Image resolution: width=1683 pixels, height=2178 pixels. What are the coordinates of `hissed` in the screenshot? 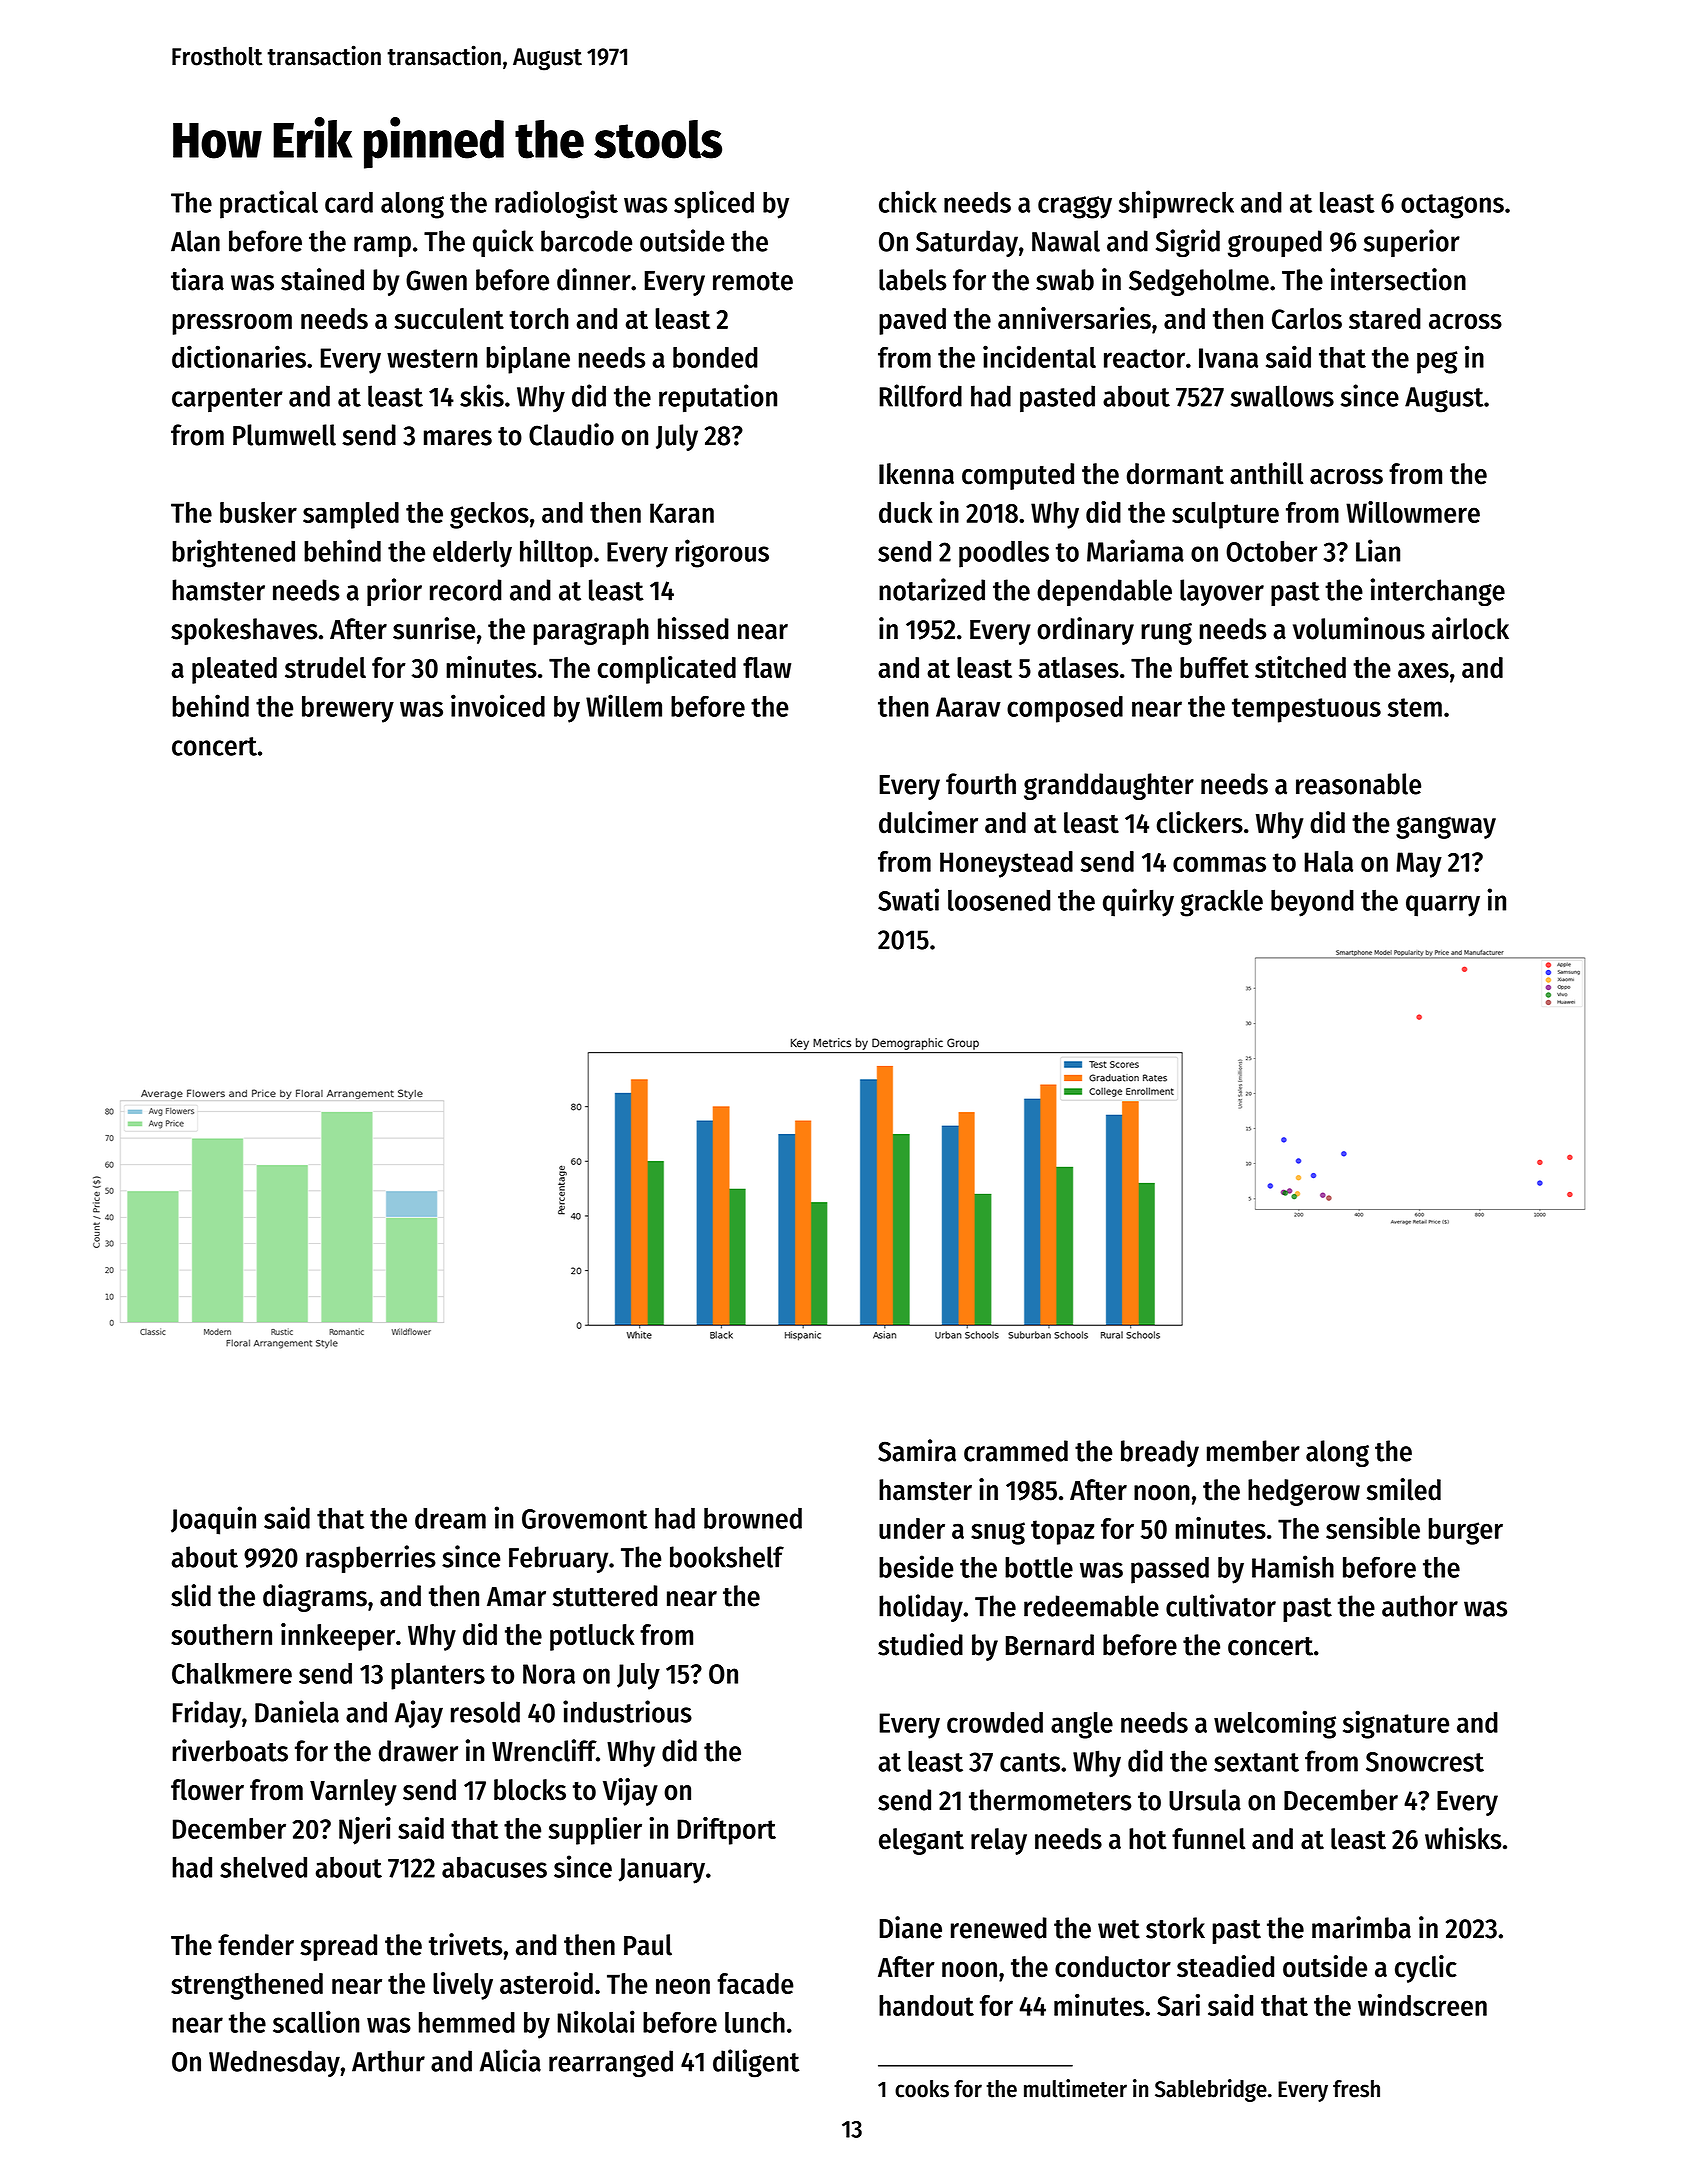 It's located at (693, 628).
